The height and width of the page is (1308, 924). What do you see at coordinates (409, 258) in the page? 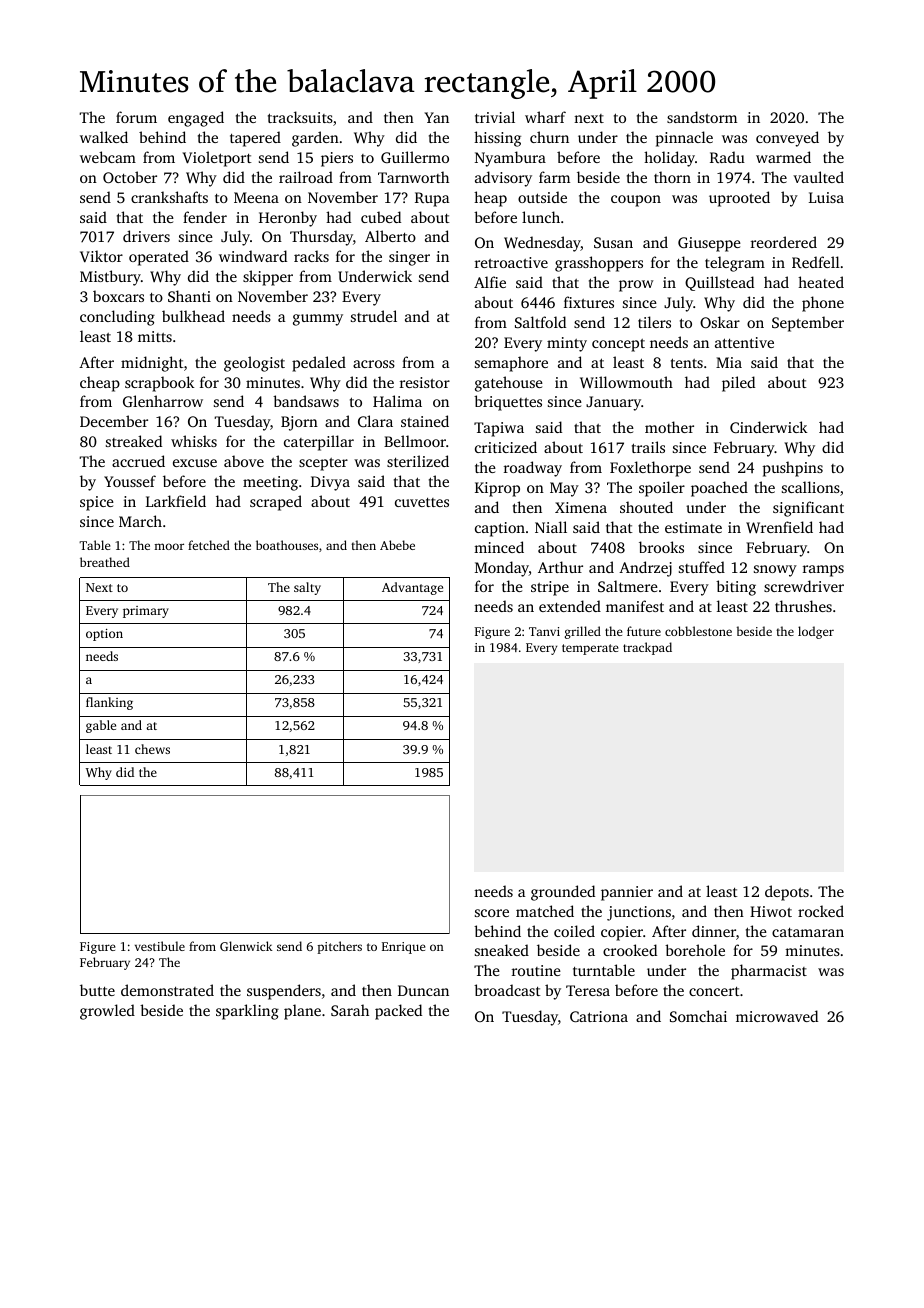
I see `singer` at bounding box center [409, 258].
